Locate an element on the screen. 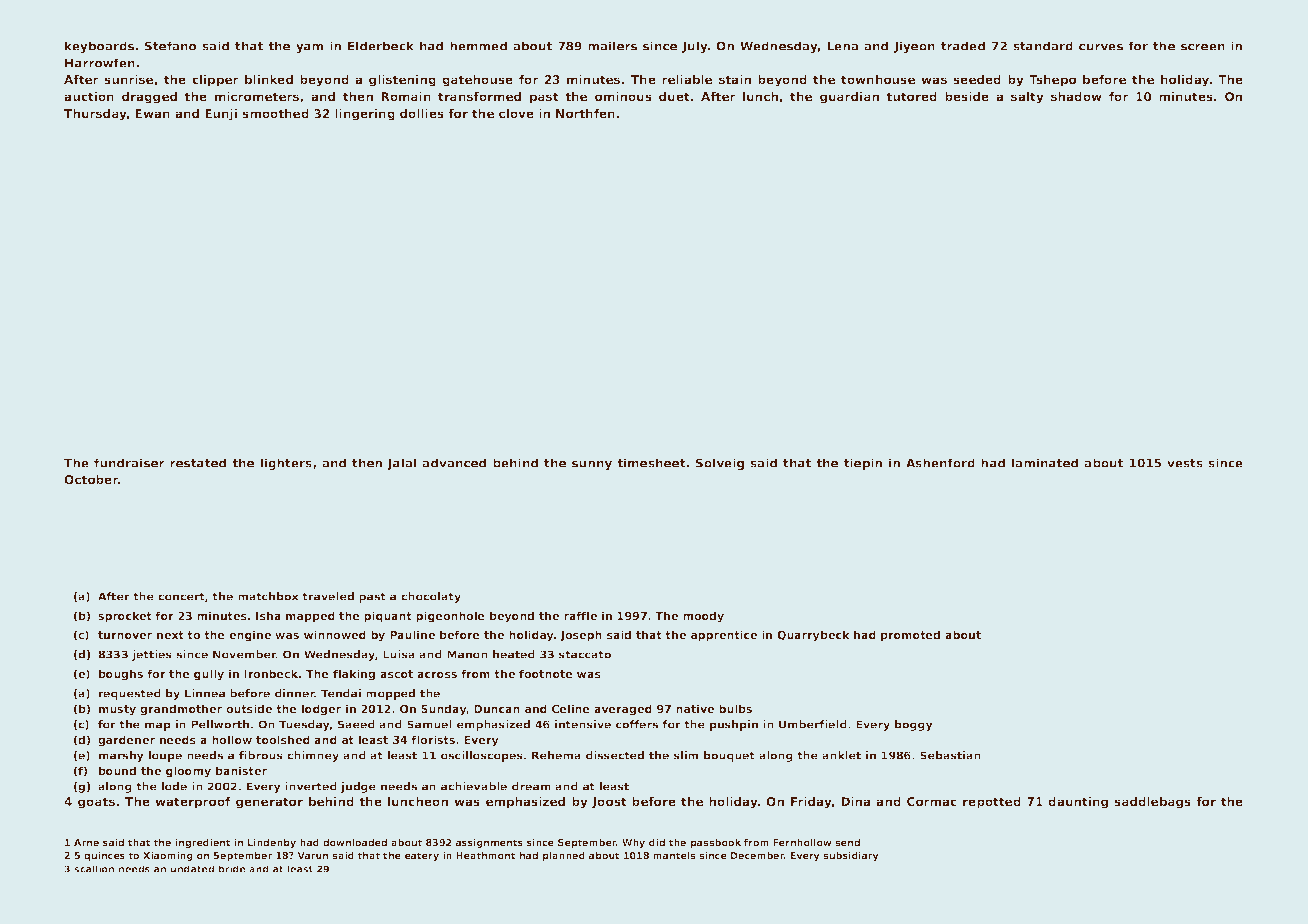  Thursday is located at coordinates (95, 115).
